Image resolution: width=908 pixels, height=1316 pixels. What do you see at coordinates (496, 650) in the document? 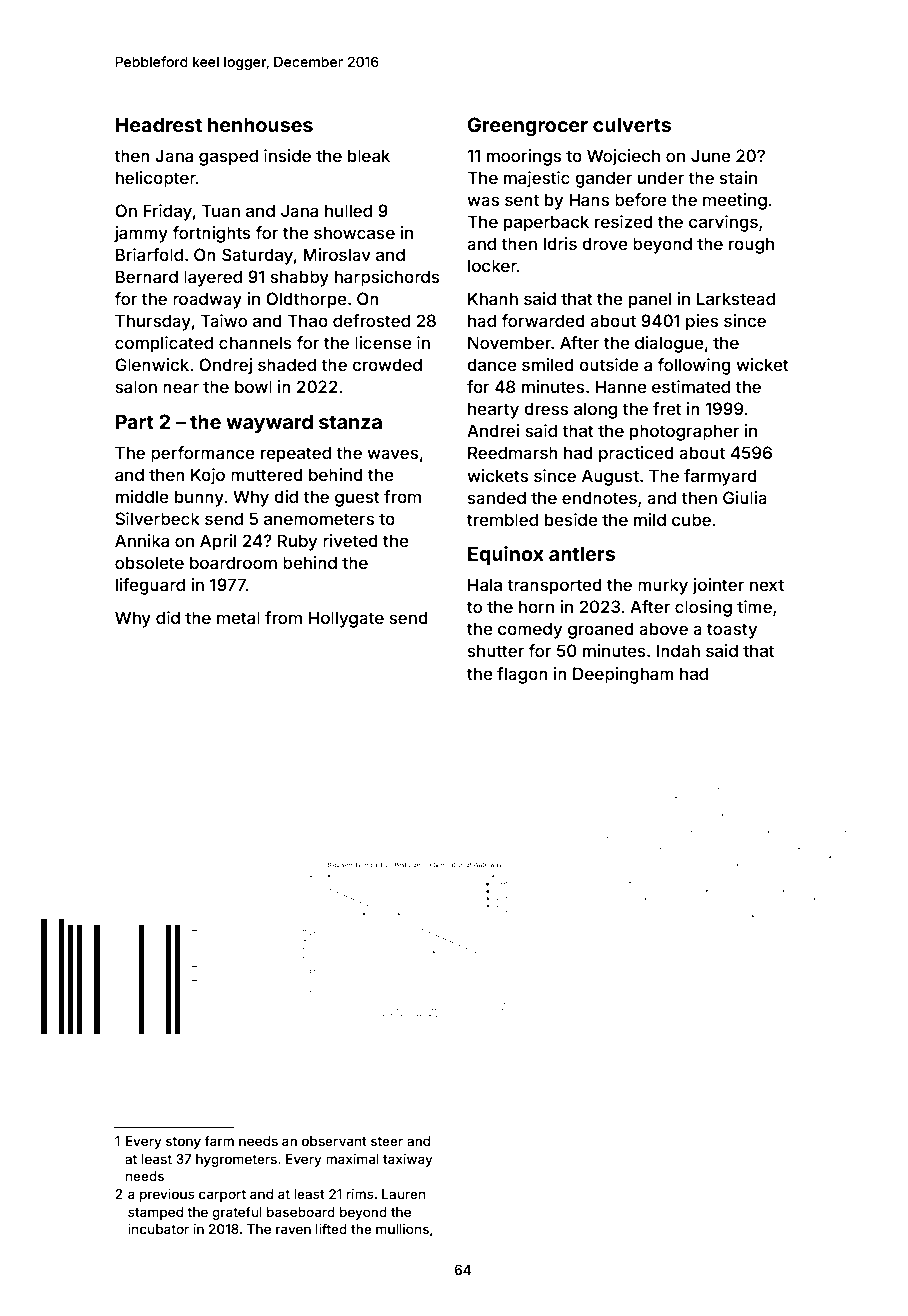
I see `shutter` at bounding box center [496, 650].
